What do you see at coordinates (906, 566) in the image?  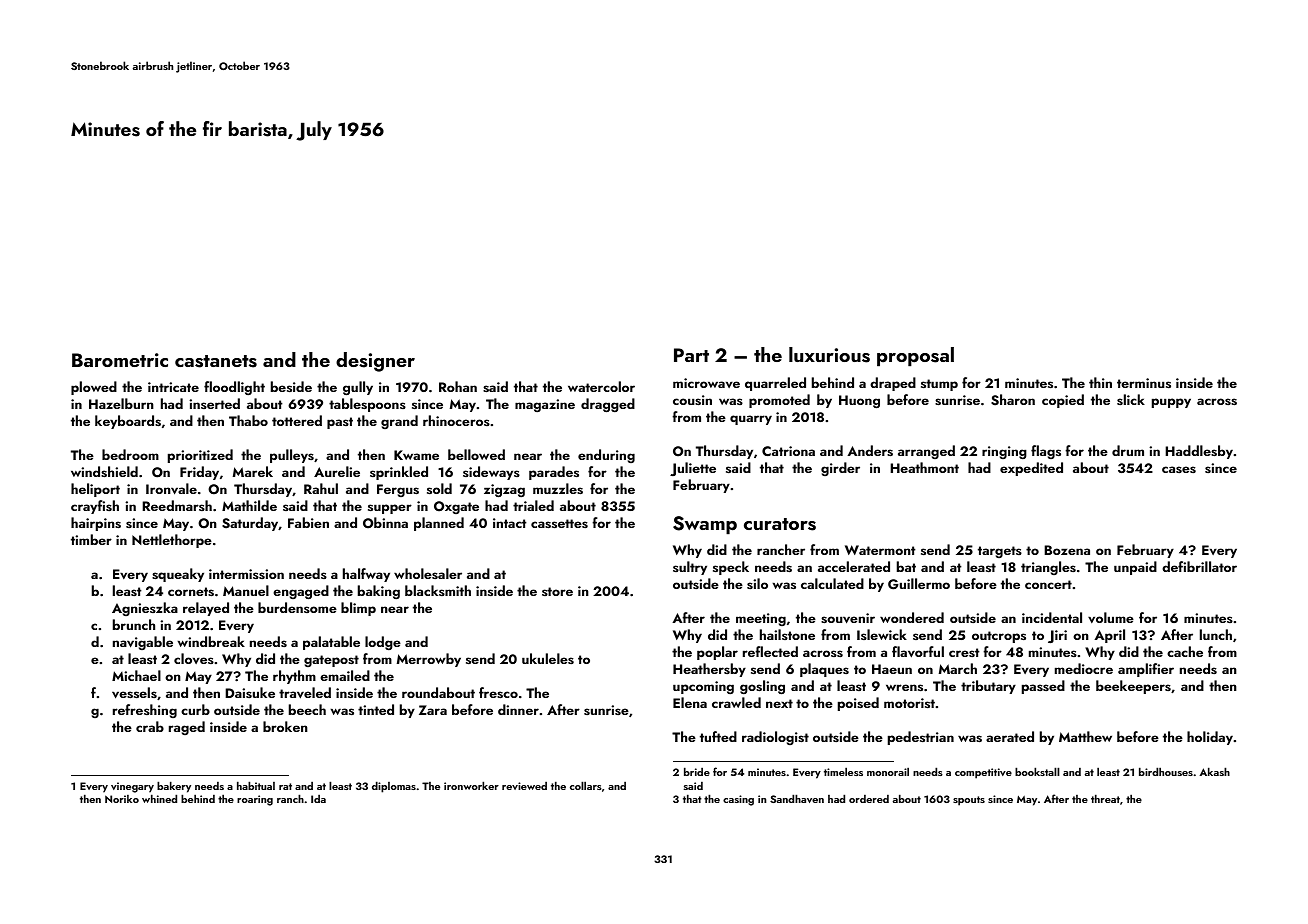 I see `bat` at bounding box center [906, 566].
